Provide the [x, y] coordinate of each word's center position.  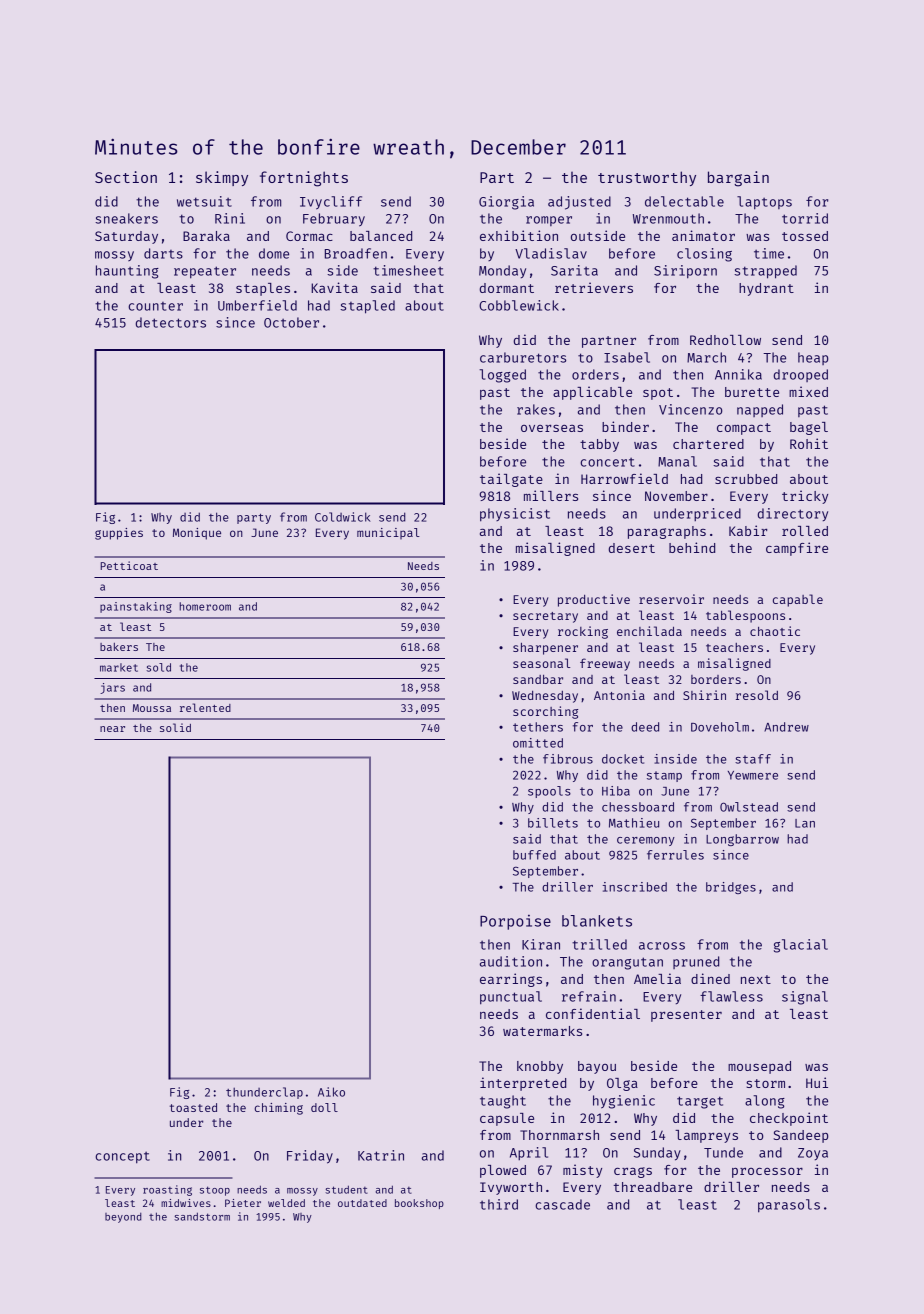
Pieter [243, 1203]
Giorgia [506, 203]
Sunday [657, 1154]
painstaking [136, 607]
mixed [808, 391]
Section [126, 177]
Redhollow [725, 340]
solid [175, 727]
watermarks [542, 1031]
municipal [388, 533]
